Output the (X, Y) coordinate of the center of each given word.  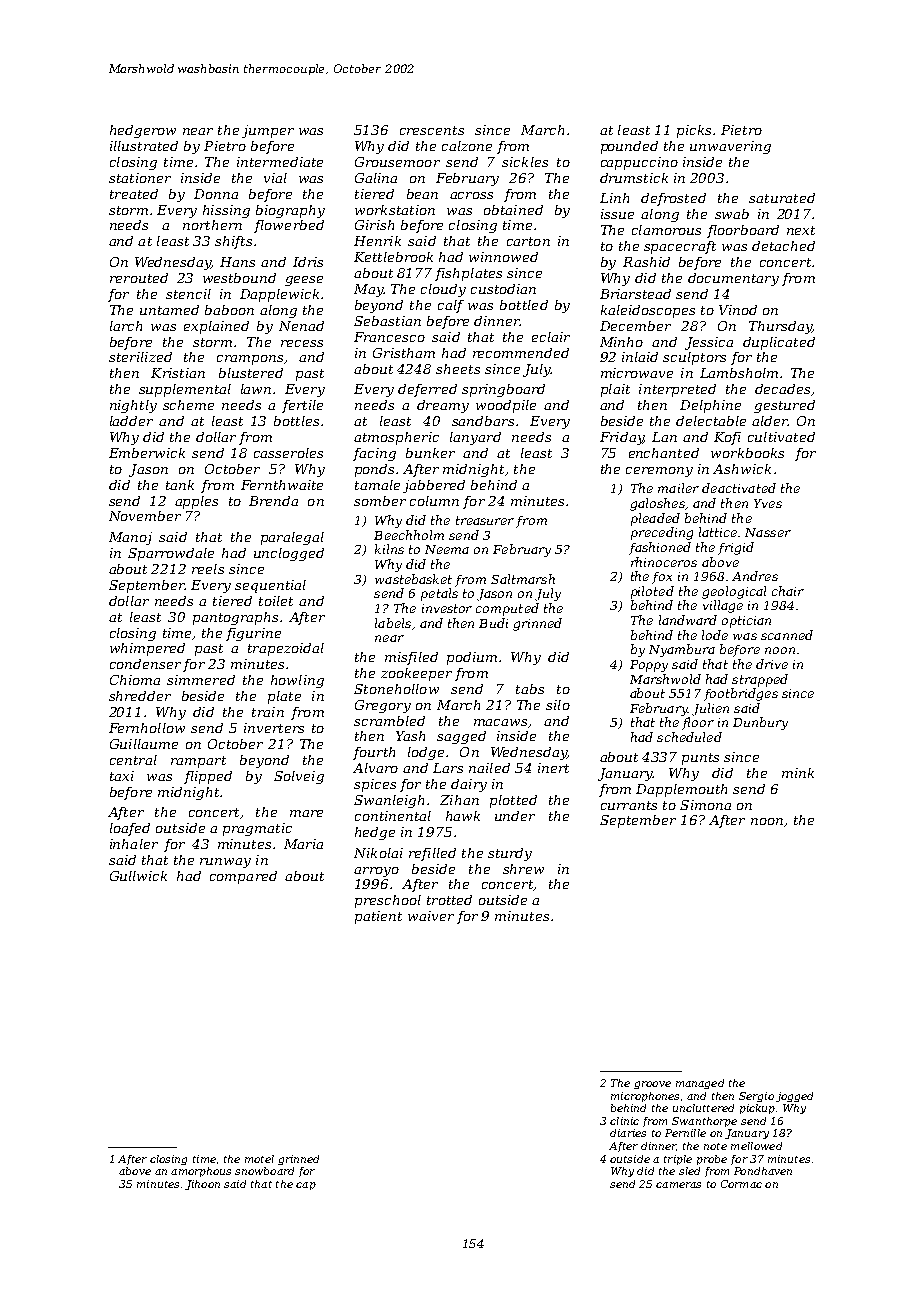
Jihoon (202, 1185)
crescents (432, 130)
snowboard (264, 1171)
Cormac (741, 1184)
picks (694, 131)
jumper (268, 131)
